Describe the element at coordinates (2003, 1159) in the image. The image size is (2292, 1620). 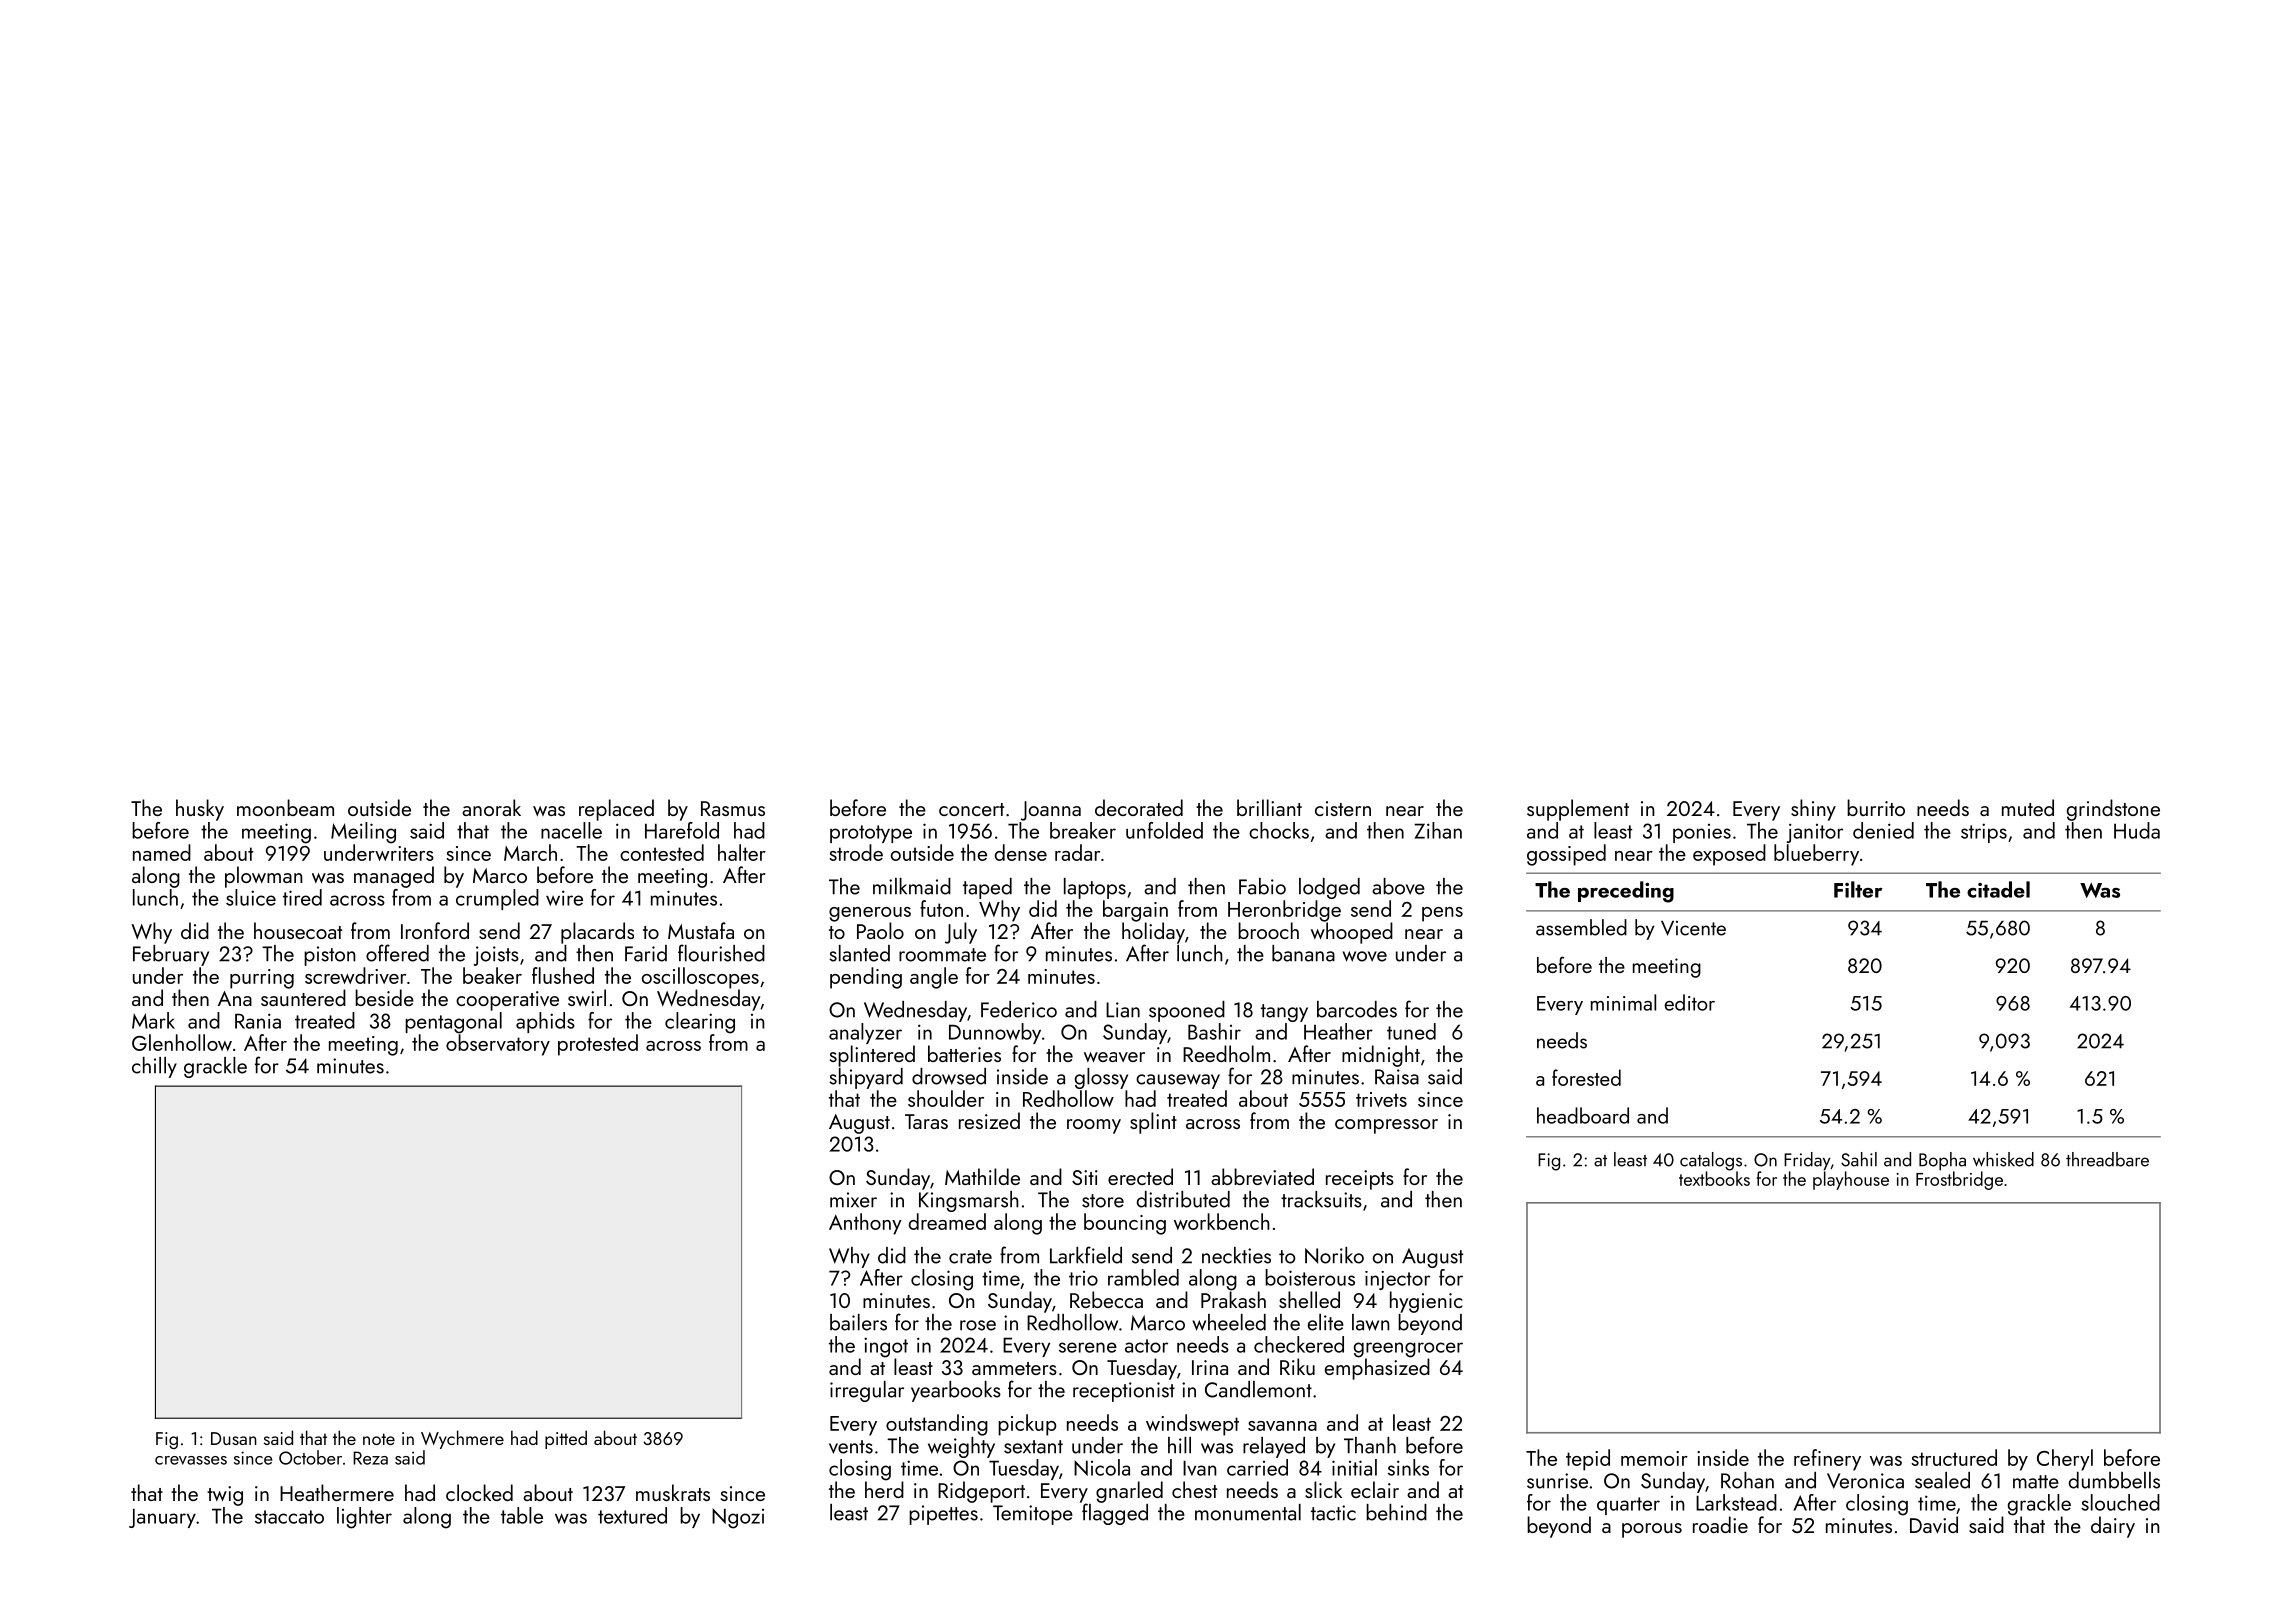
I see `whisked` at that location.
